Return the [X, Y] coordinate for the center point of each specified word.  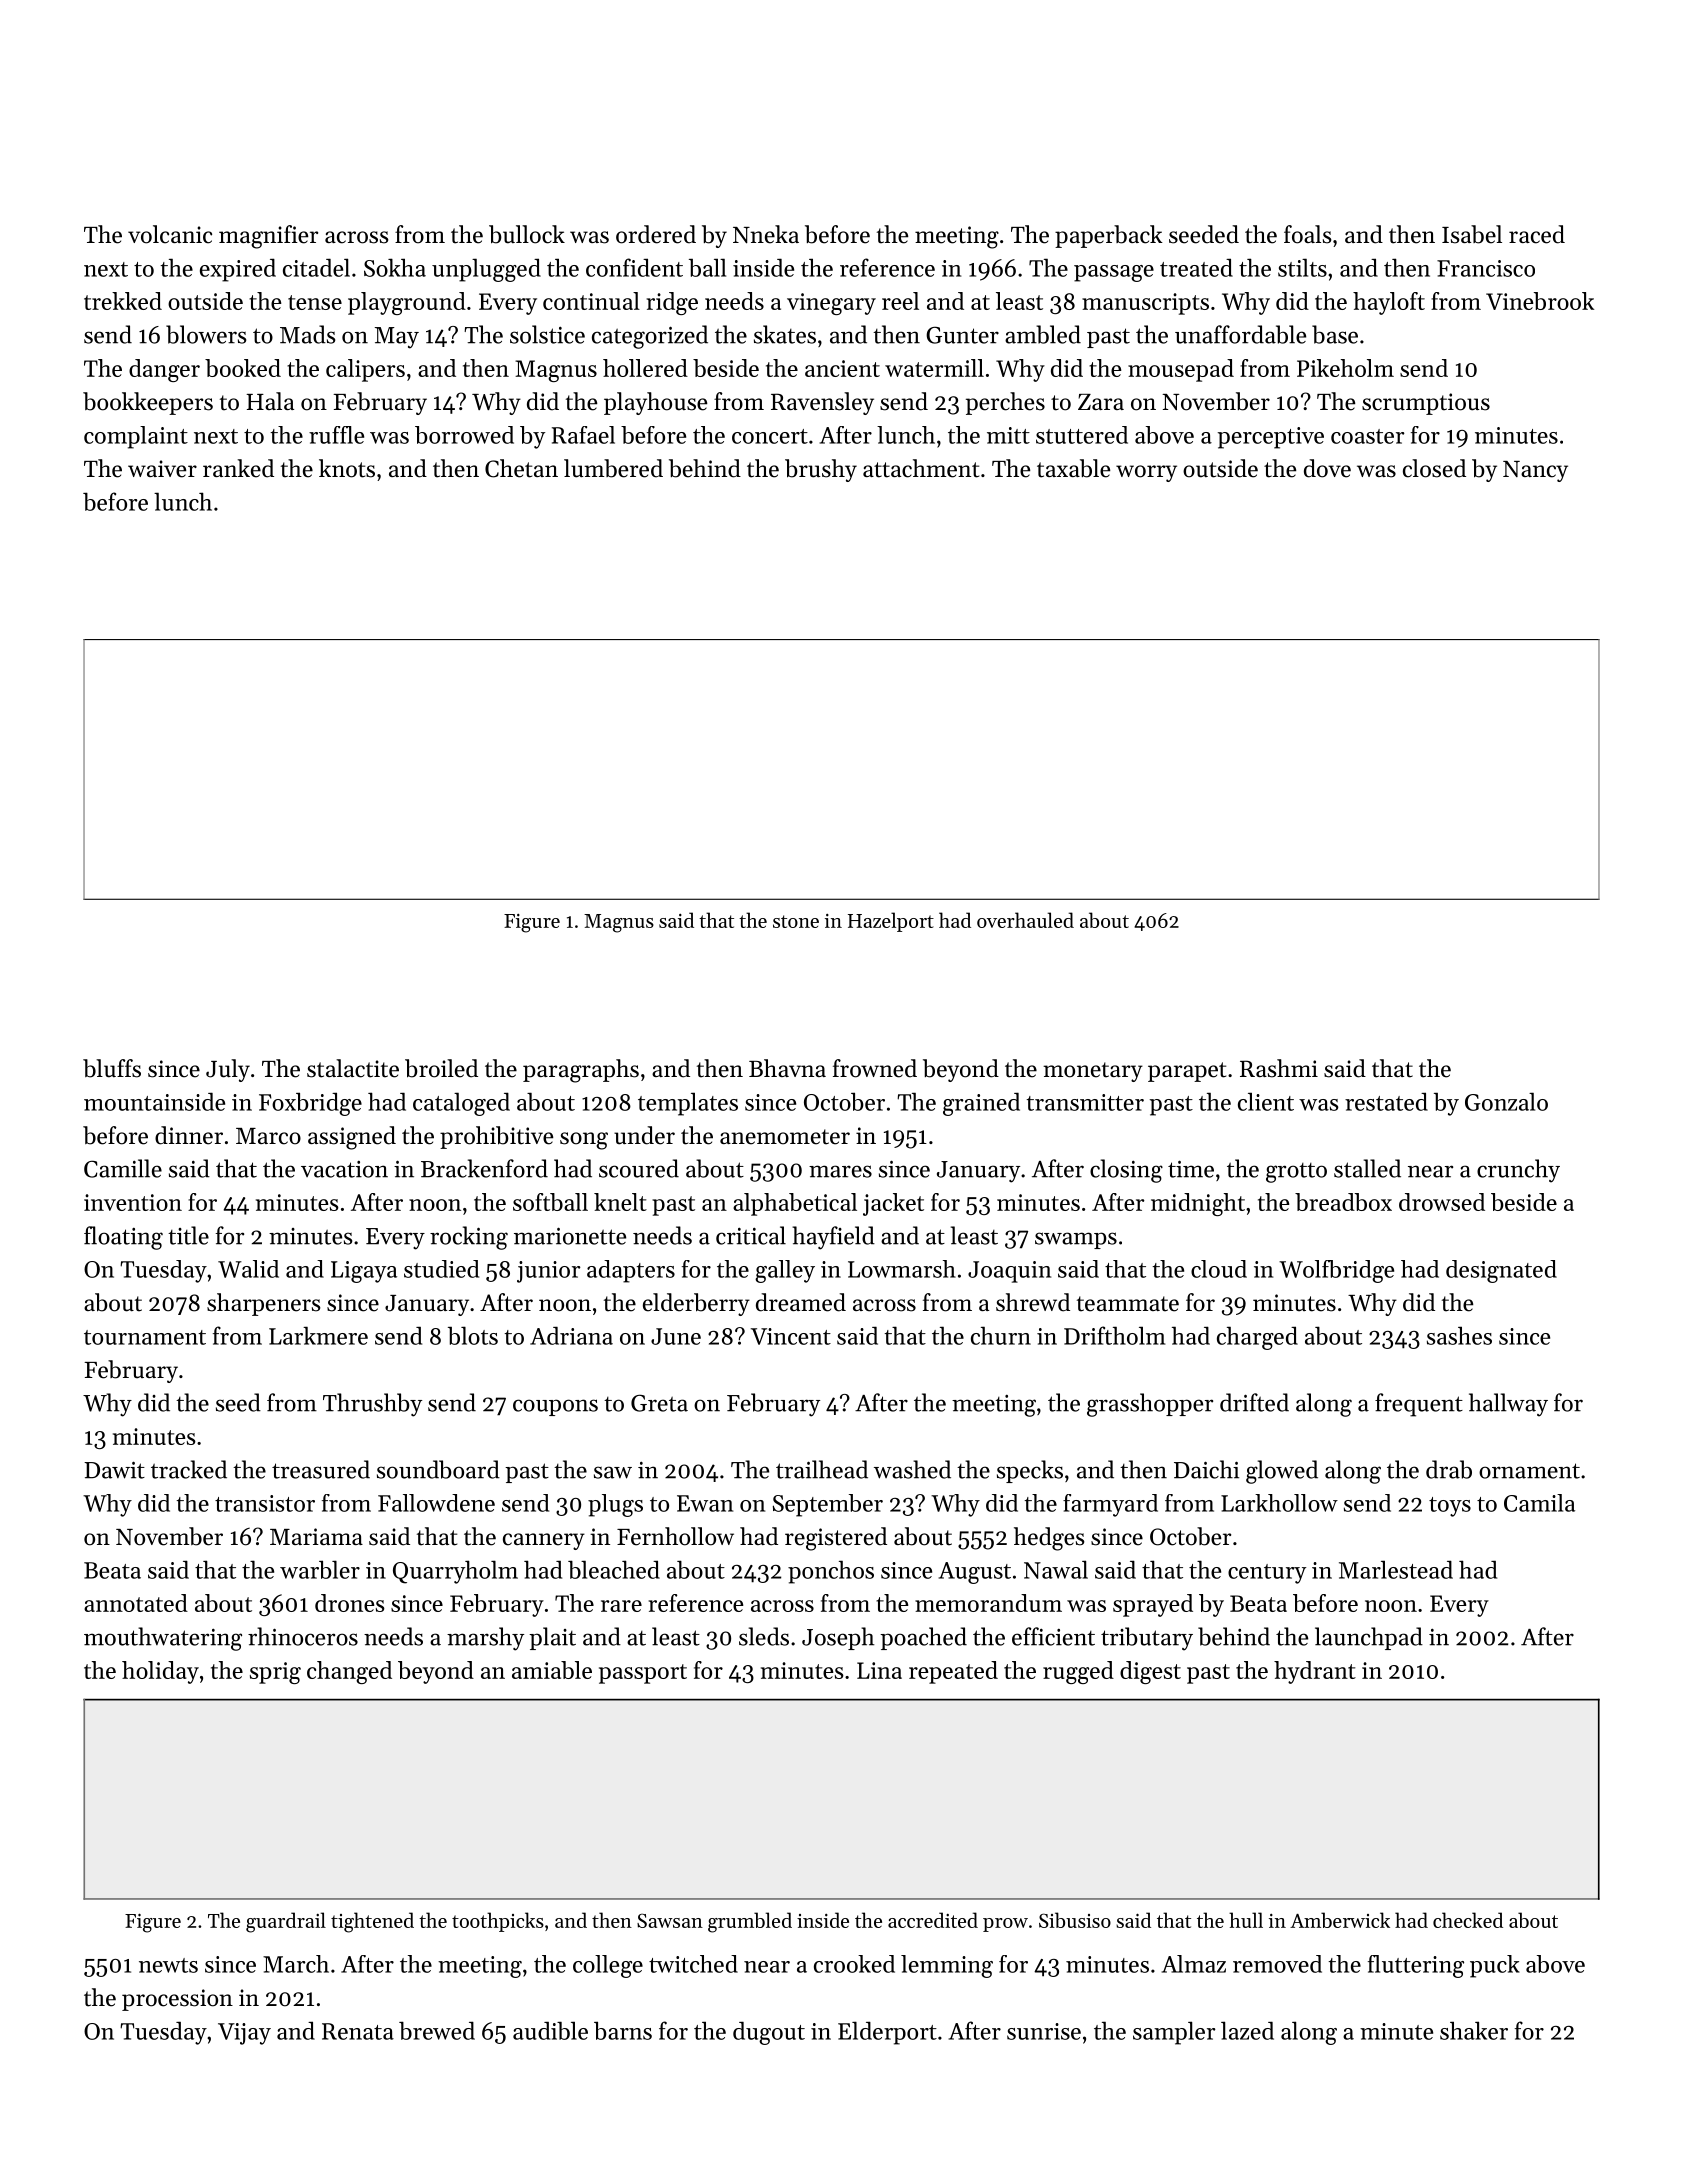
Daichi [1206, 1469]
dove [1327, 468]
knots [347, 468]
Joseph [838, 1638]
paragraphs [581, 1071]
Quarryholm [455, 1572]
